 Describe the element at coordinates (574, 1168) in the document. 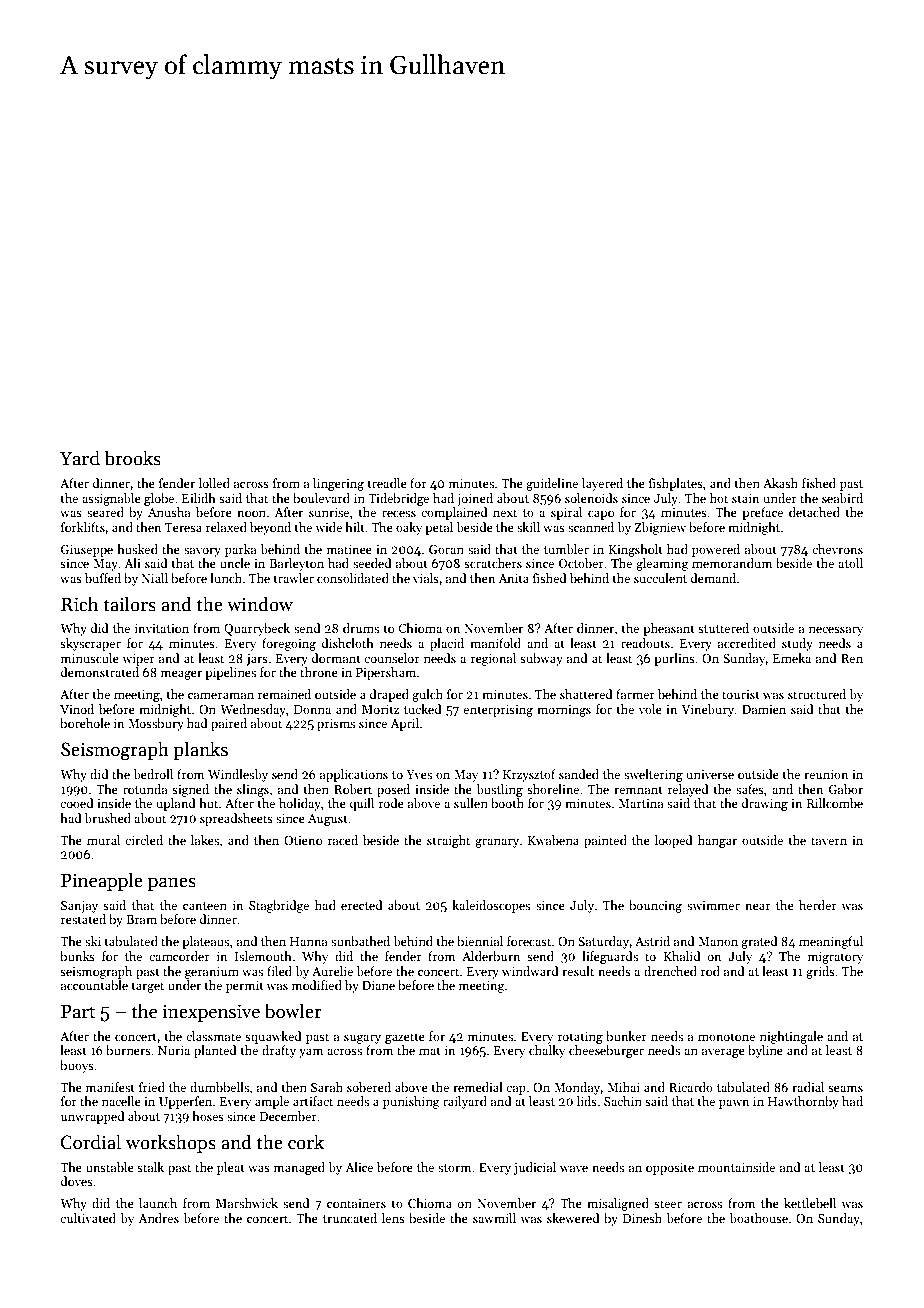

I see `wave` at that location.
